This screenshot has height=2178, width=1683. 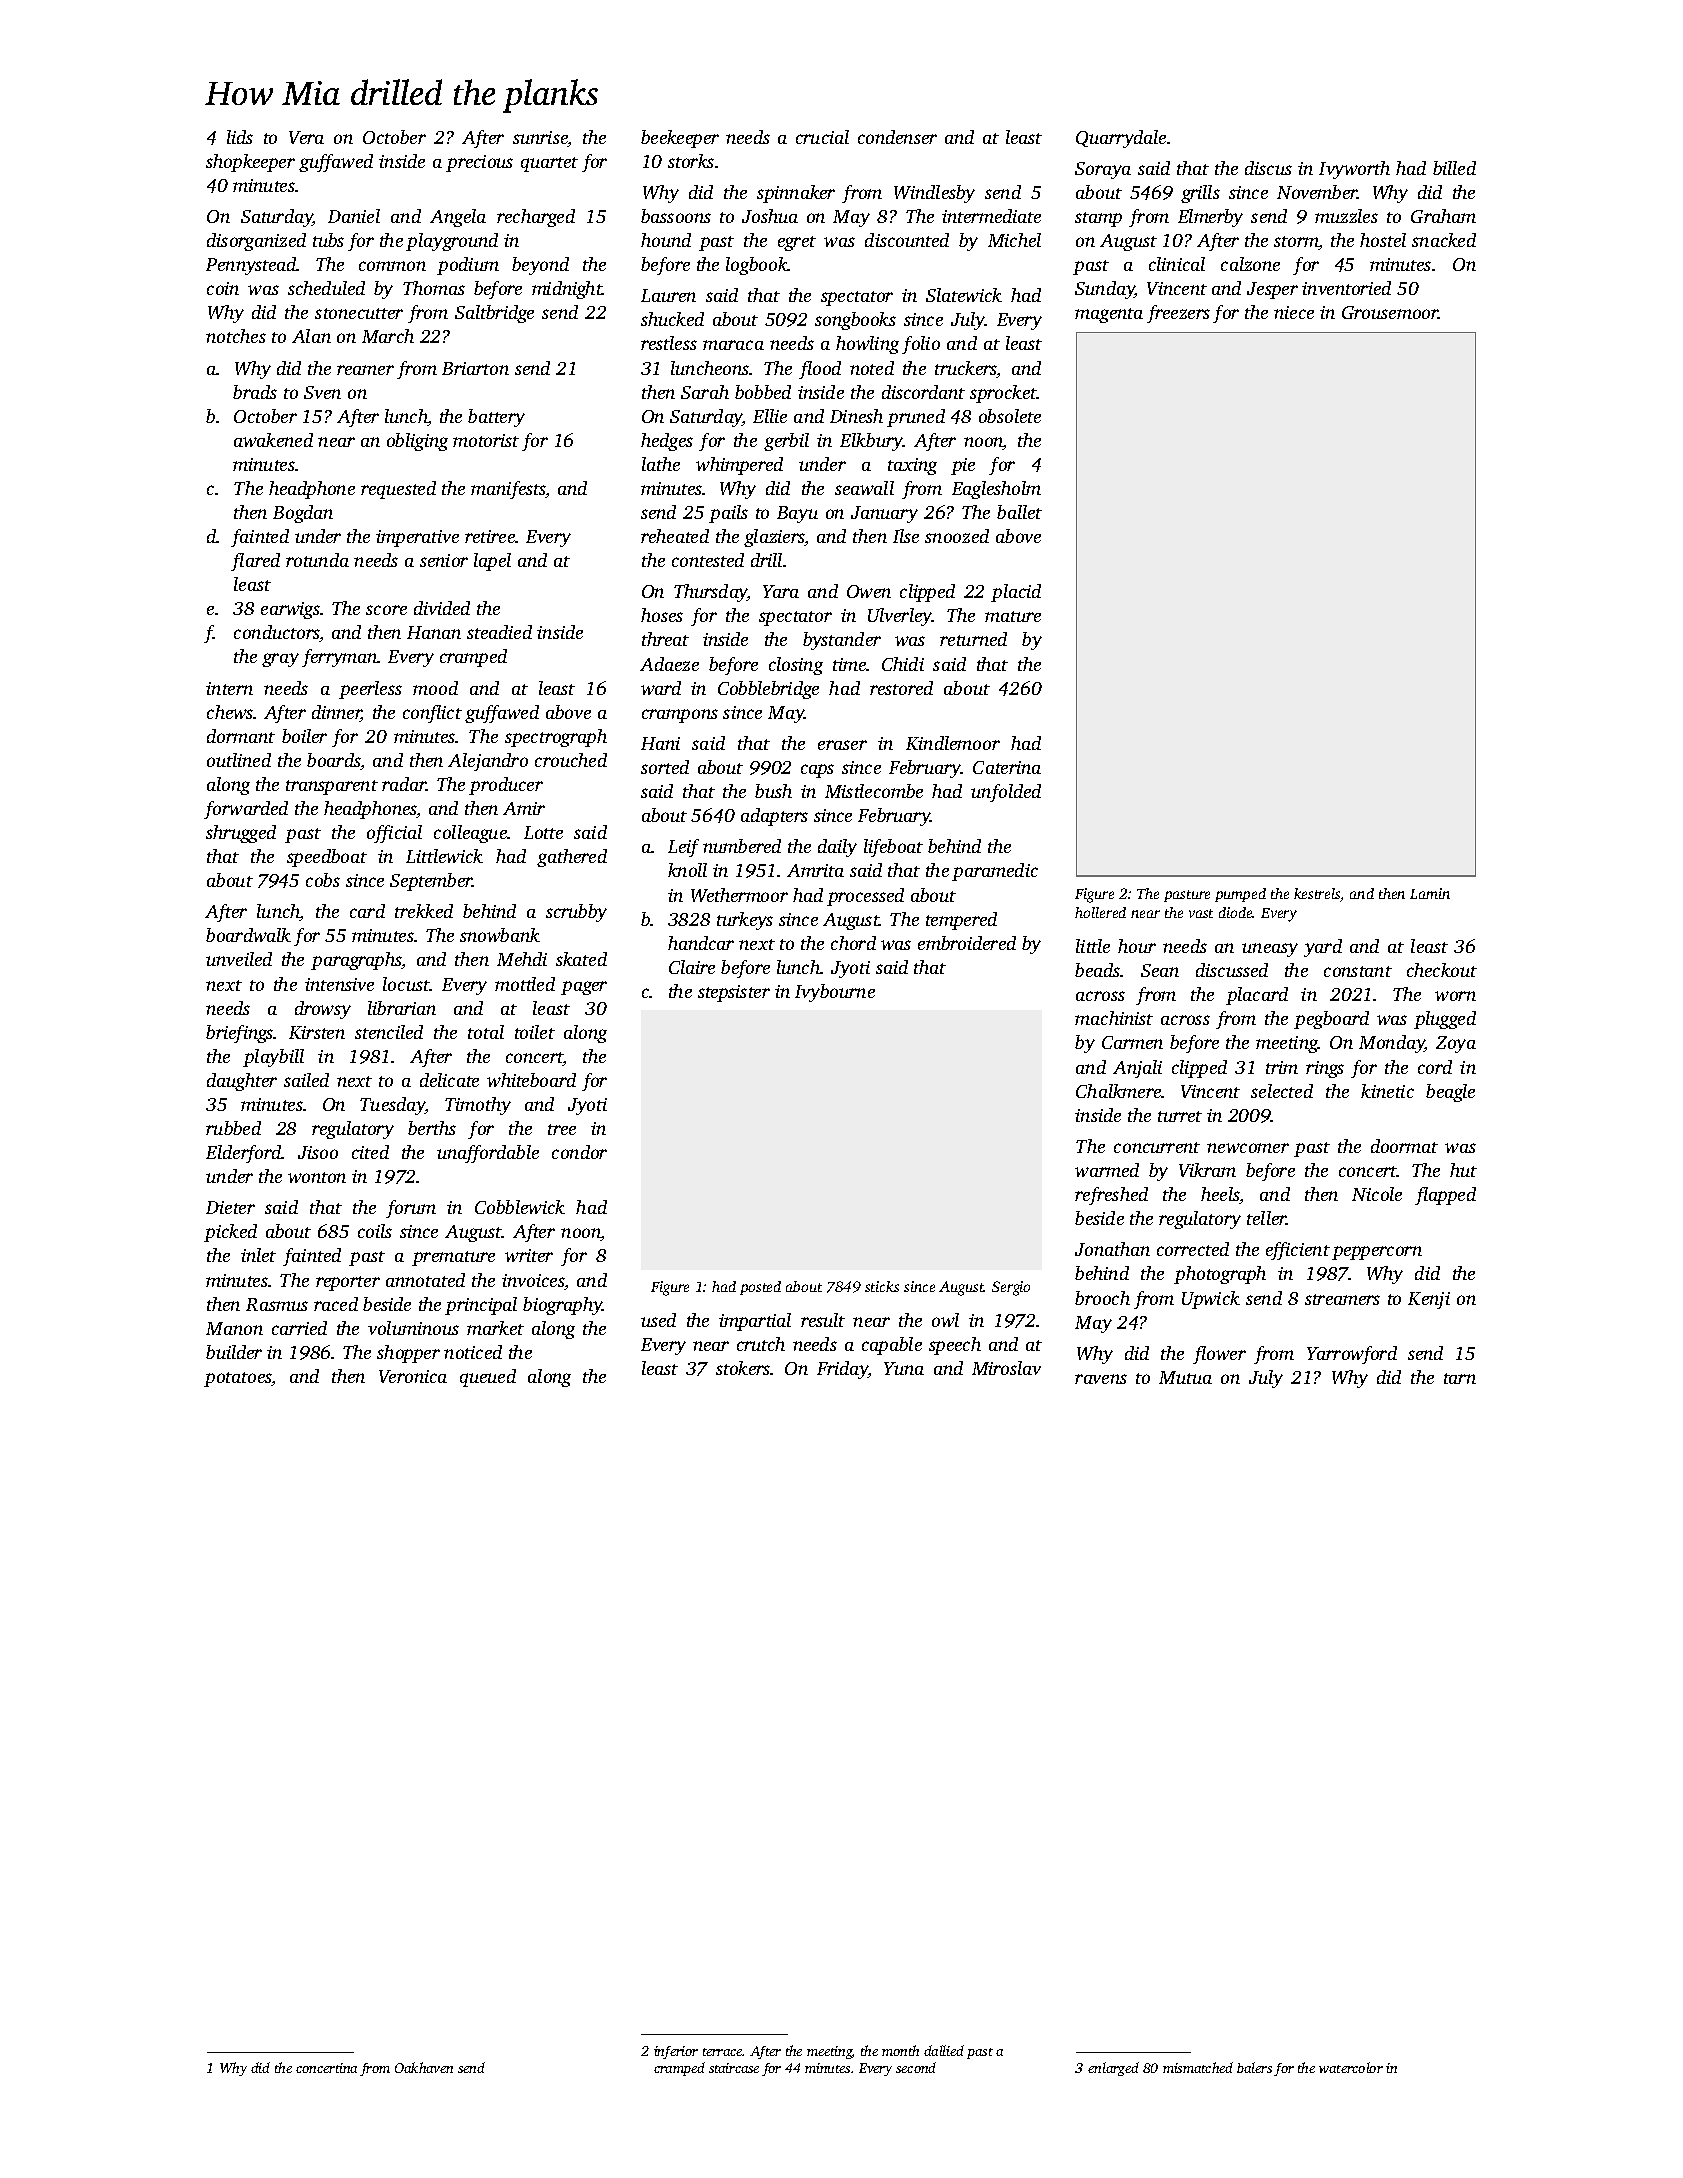 I want to click on beekeeper, so click(x=680, y=139).
